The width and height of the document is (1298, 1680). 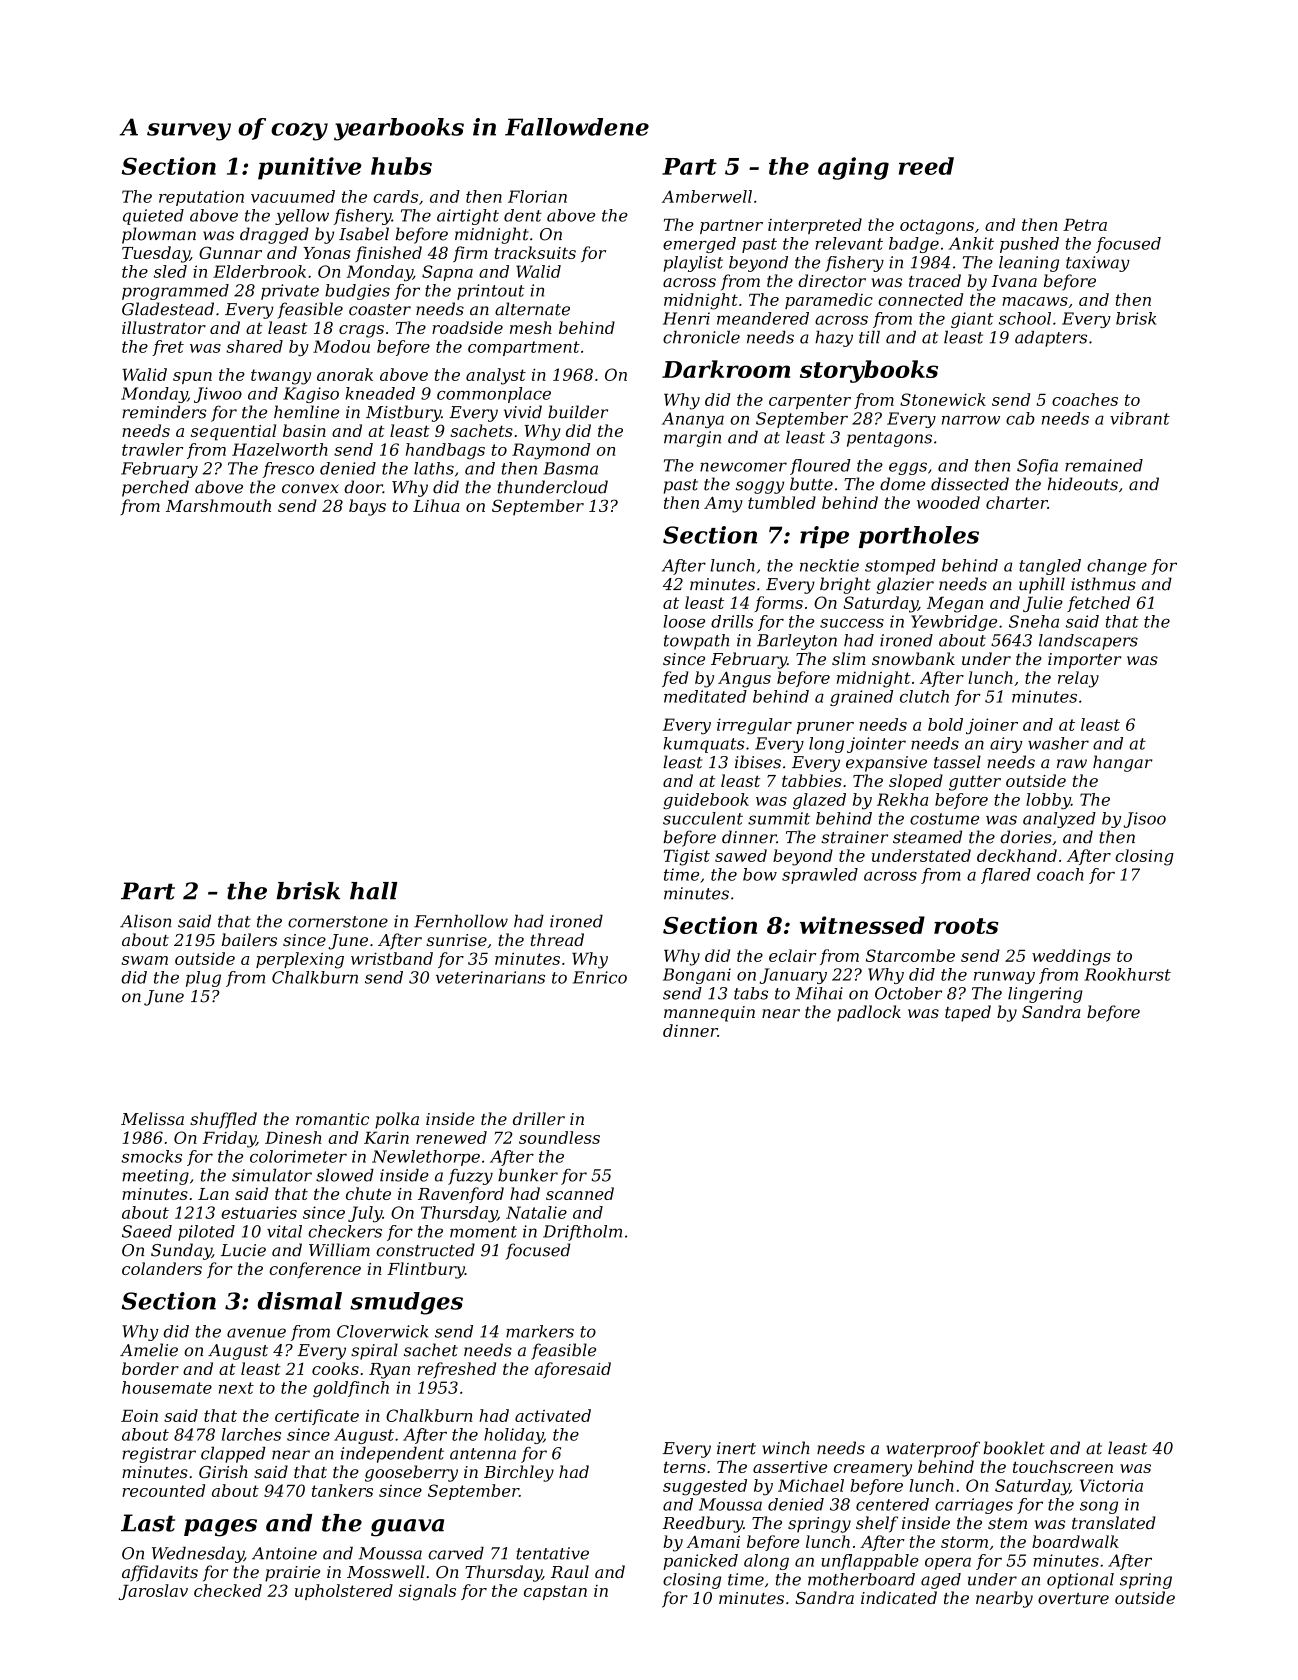 What do you see at coordinates (705, 1487) in the document?
I see `suggested` at bounding box center [705, 1487].
